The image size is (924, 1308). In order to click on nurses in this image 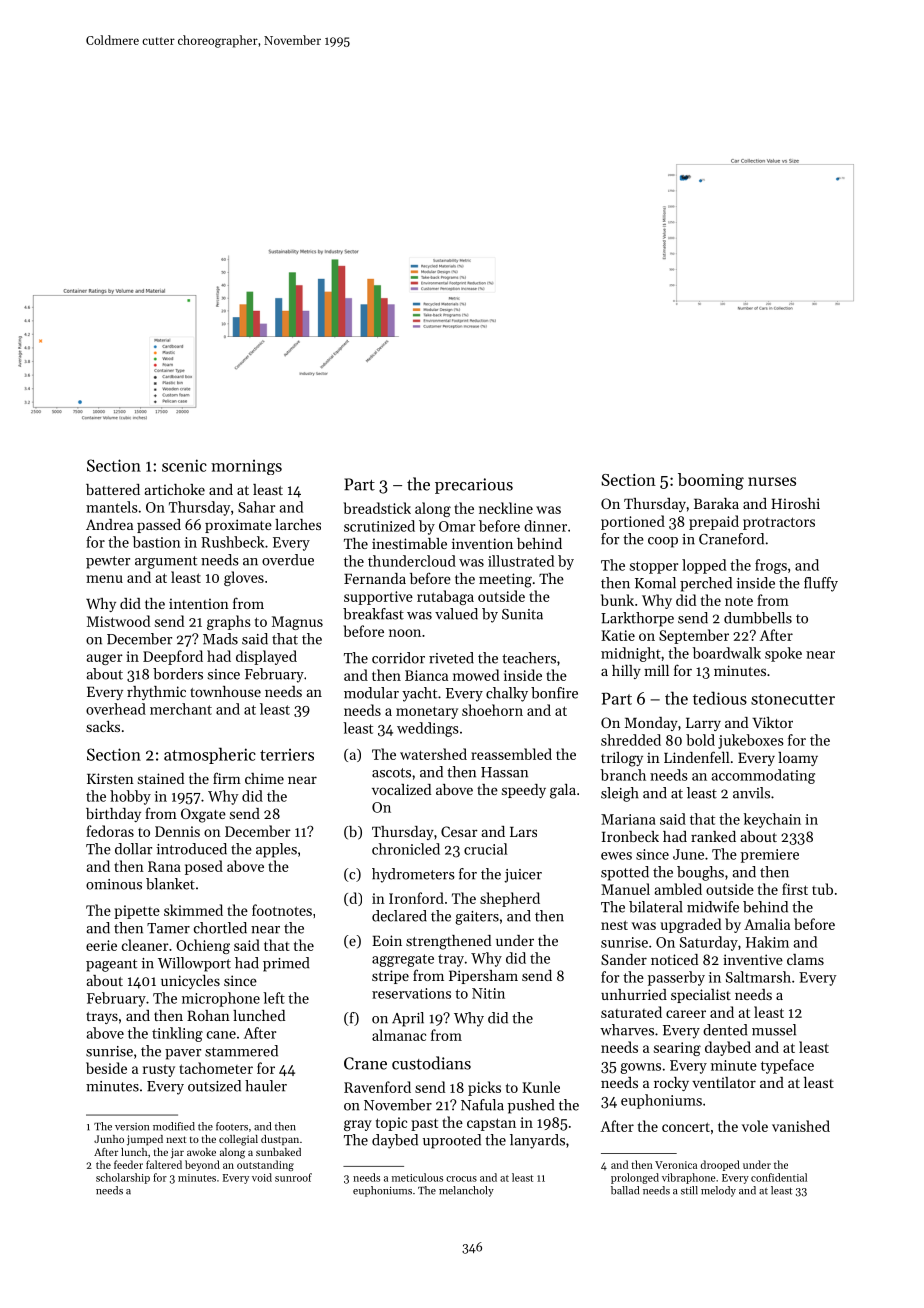, I will do `click(772, 481)`.
